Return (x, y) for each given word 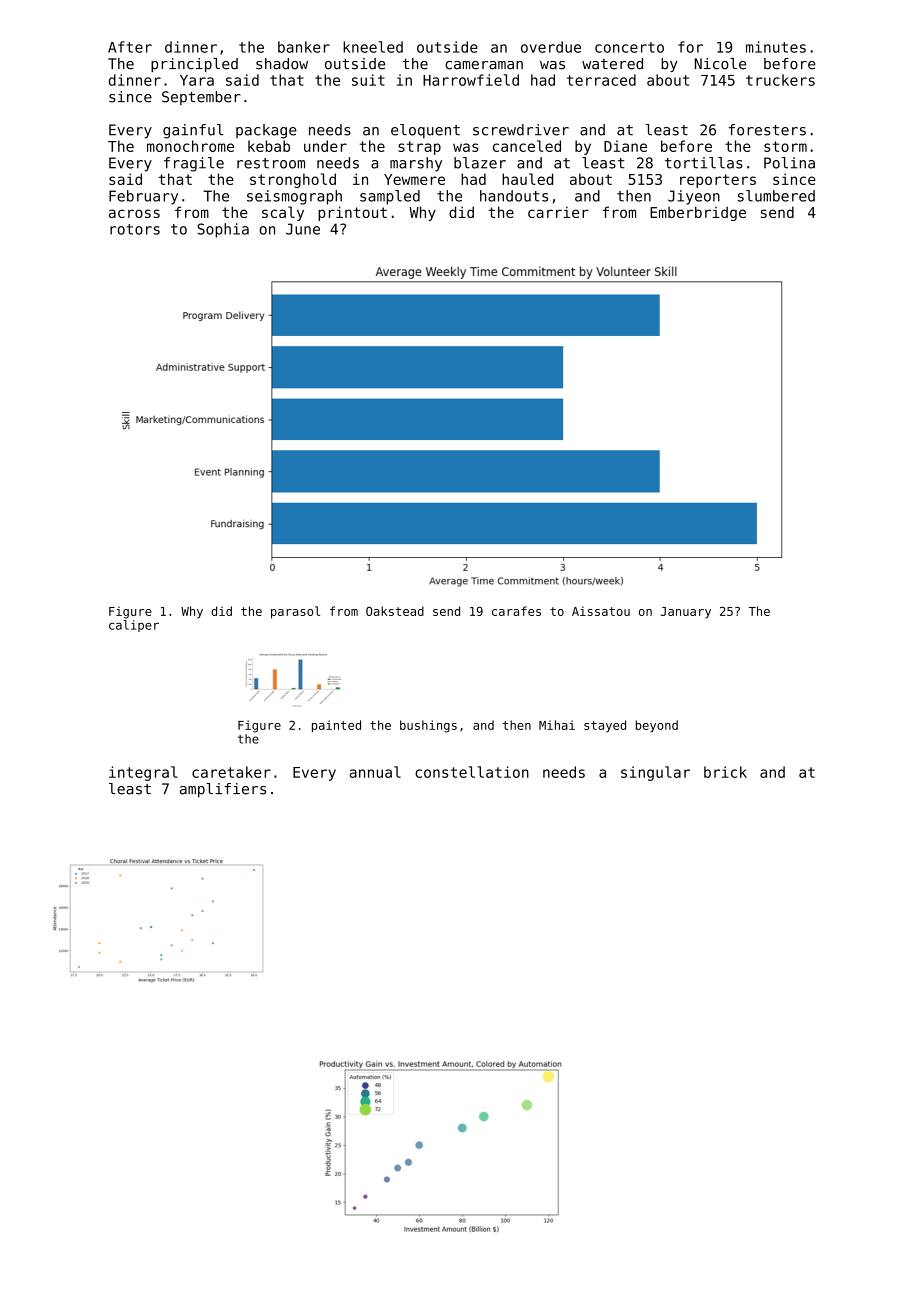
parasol (295, 612)
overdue (551, 47)
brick (725, 772)
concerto (629, 47)
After (130, 47)
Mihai (557, 725)
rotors (135, 229)
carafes (516, 611)
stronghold (293, 180)
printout (352, 213)
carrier (558, 212)
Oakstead (395, 611)
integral (143, 773)
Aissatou (601, 611)
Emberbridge (698, 213)
